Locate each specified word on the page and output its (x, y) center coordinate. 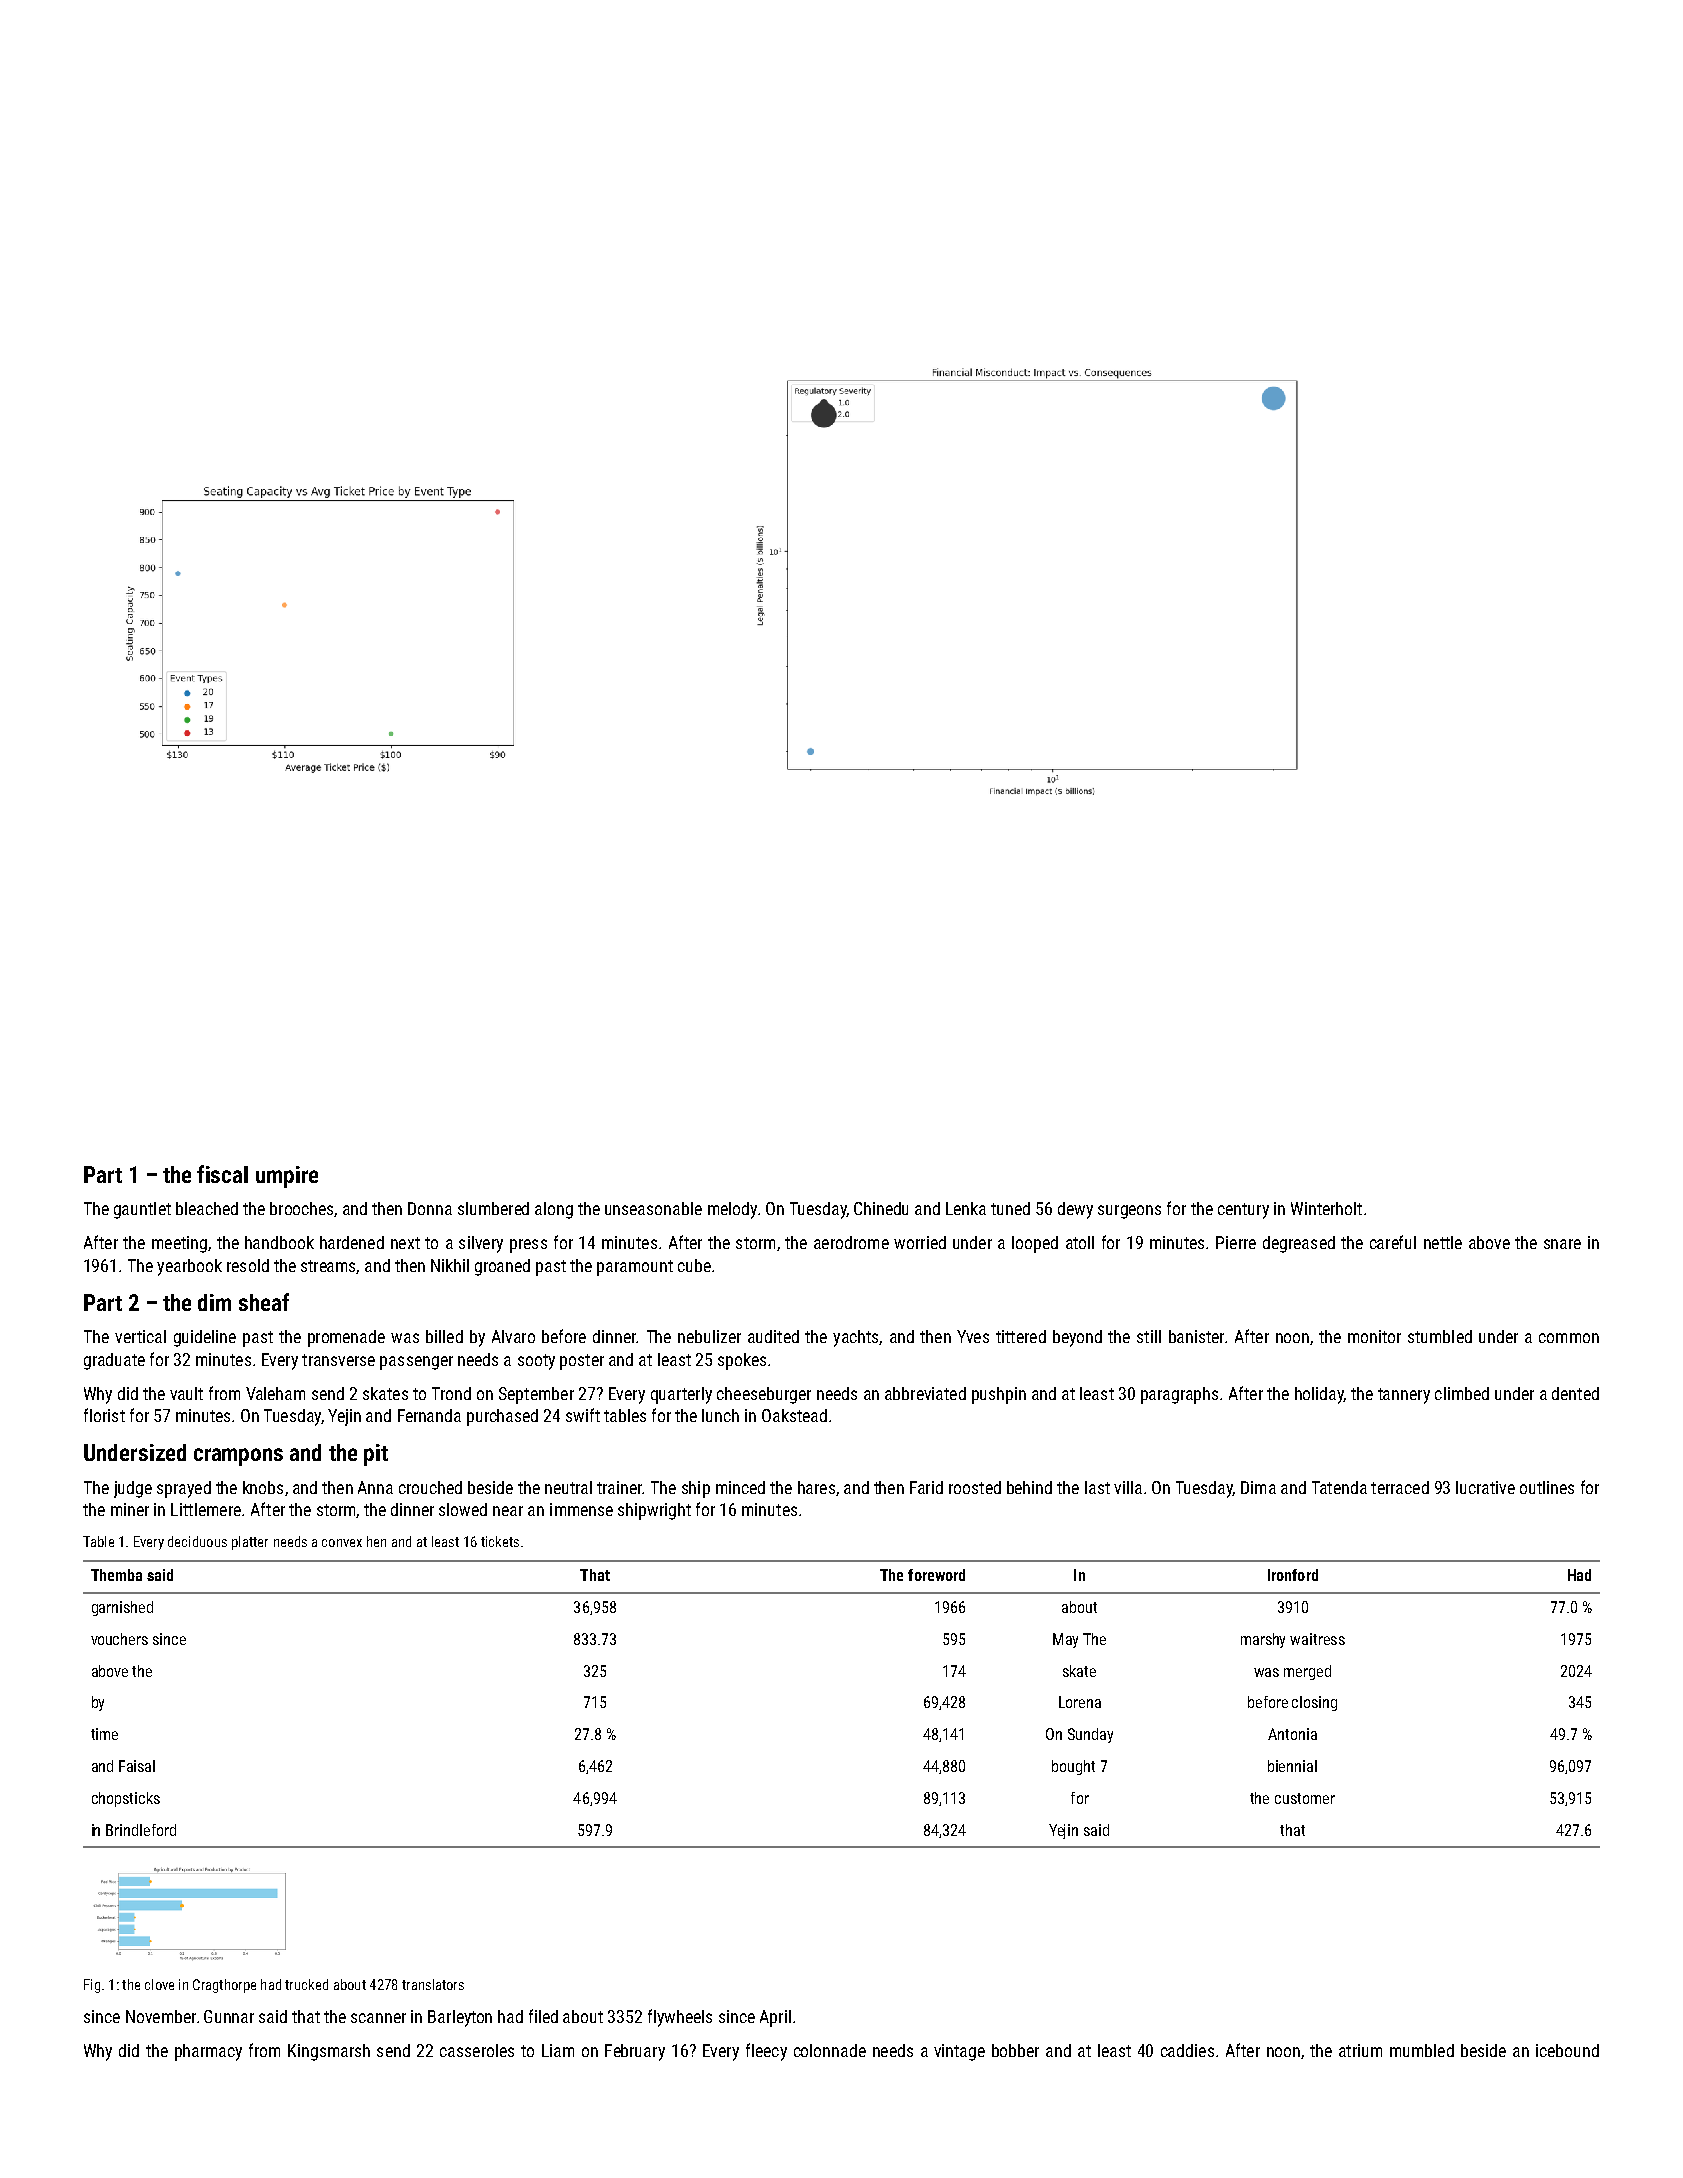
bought (1073, 1767)
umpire (287, 1177)
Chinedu (881, 1208)
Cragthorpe (224, 1986)
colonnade (830, 2050)
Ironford (1293, 1575)
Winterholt (1326, 1208)
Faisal (137, 1766)
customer (1305, 1798)
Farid (926, 1487)
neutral (568, 1487)
